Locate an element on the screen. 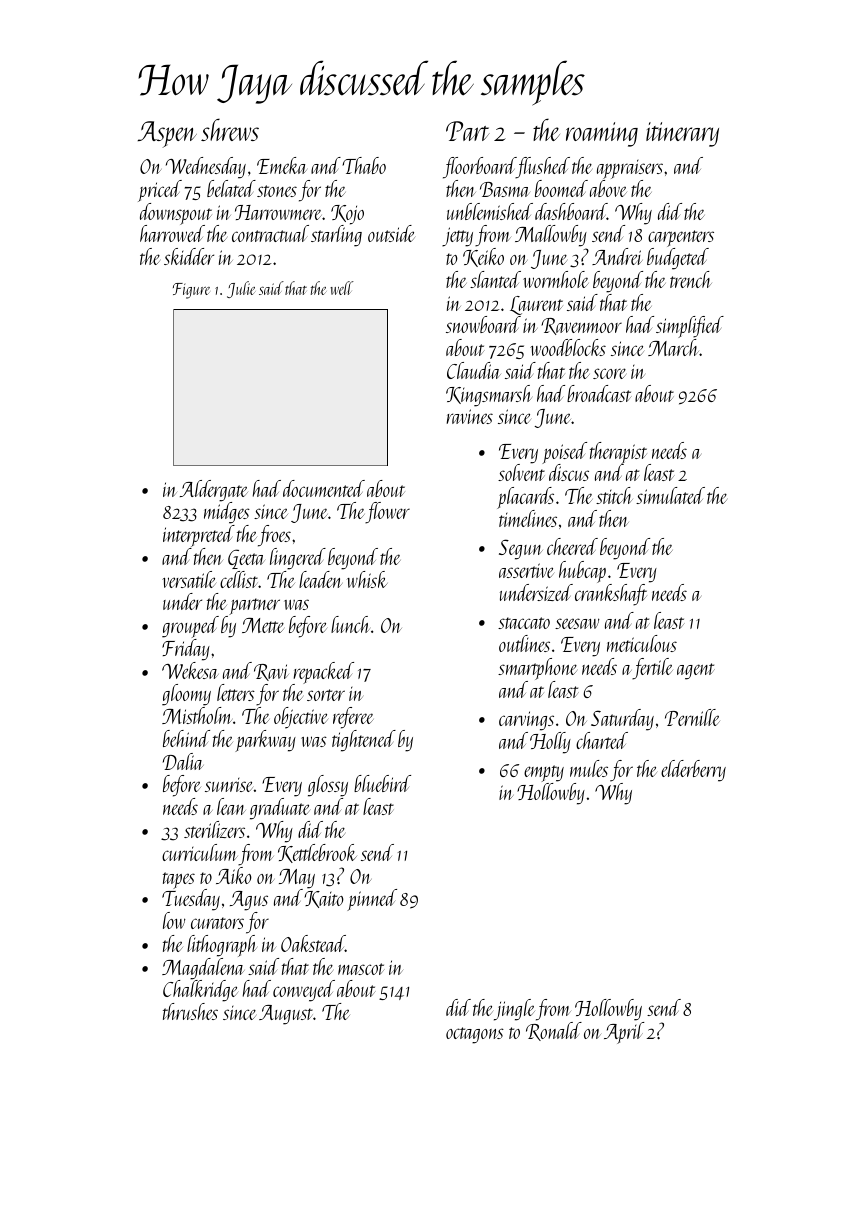 The image size is (867, 1230). Claudia is located at coordinates (474, 370).
